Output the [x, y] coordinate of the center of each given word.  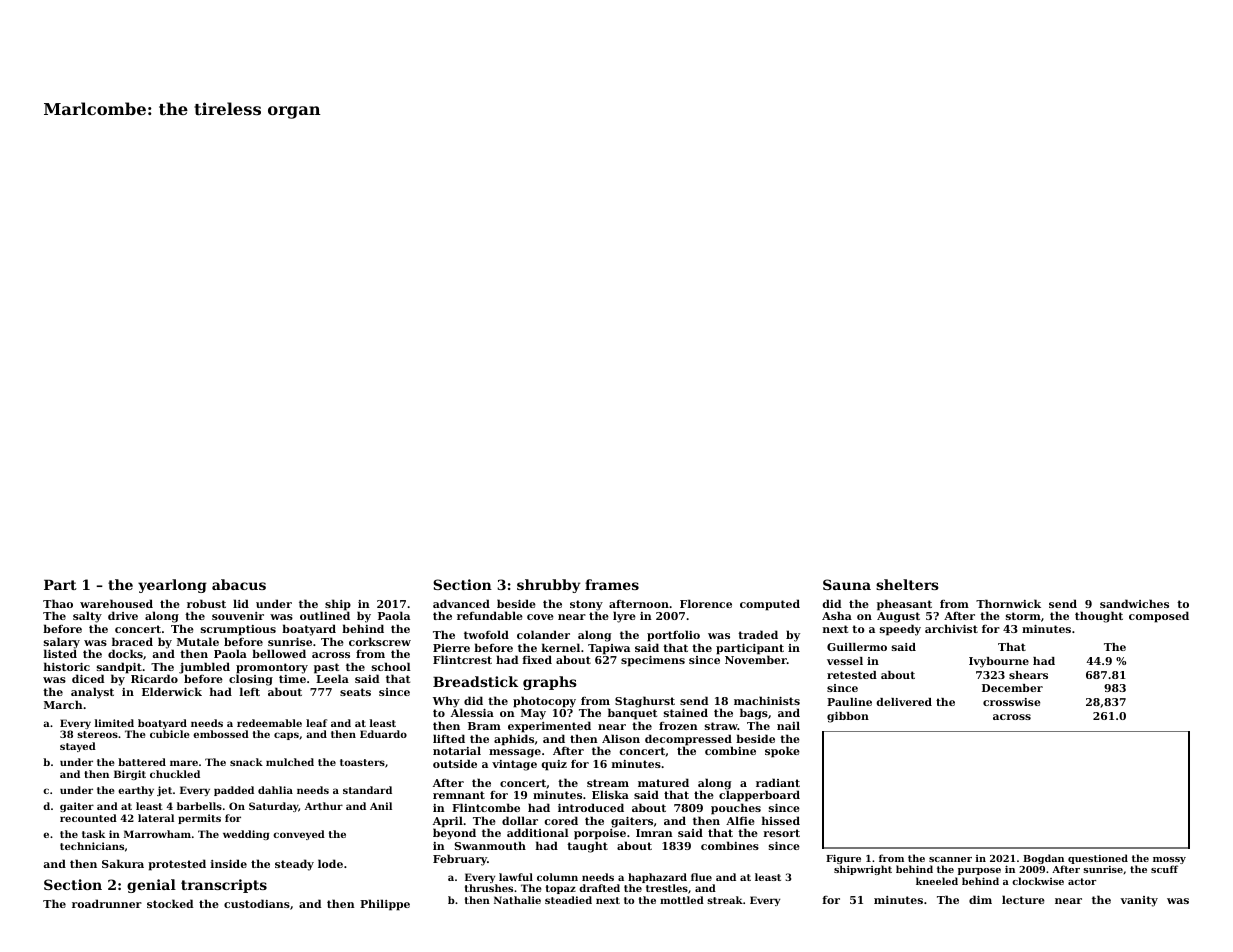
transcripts [224, 886]
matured [663, 782]
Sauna [847, 584]
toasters [362, 762]
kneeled [937, 881]
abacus [239, 584]
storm [1023, 616]
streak [725, 900]
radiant [778, 782]
